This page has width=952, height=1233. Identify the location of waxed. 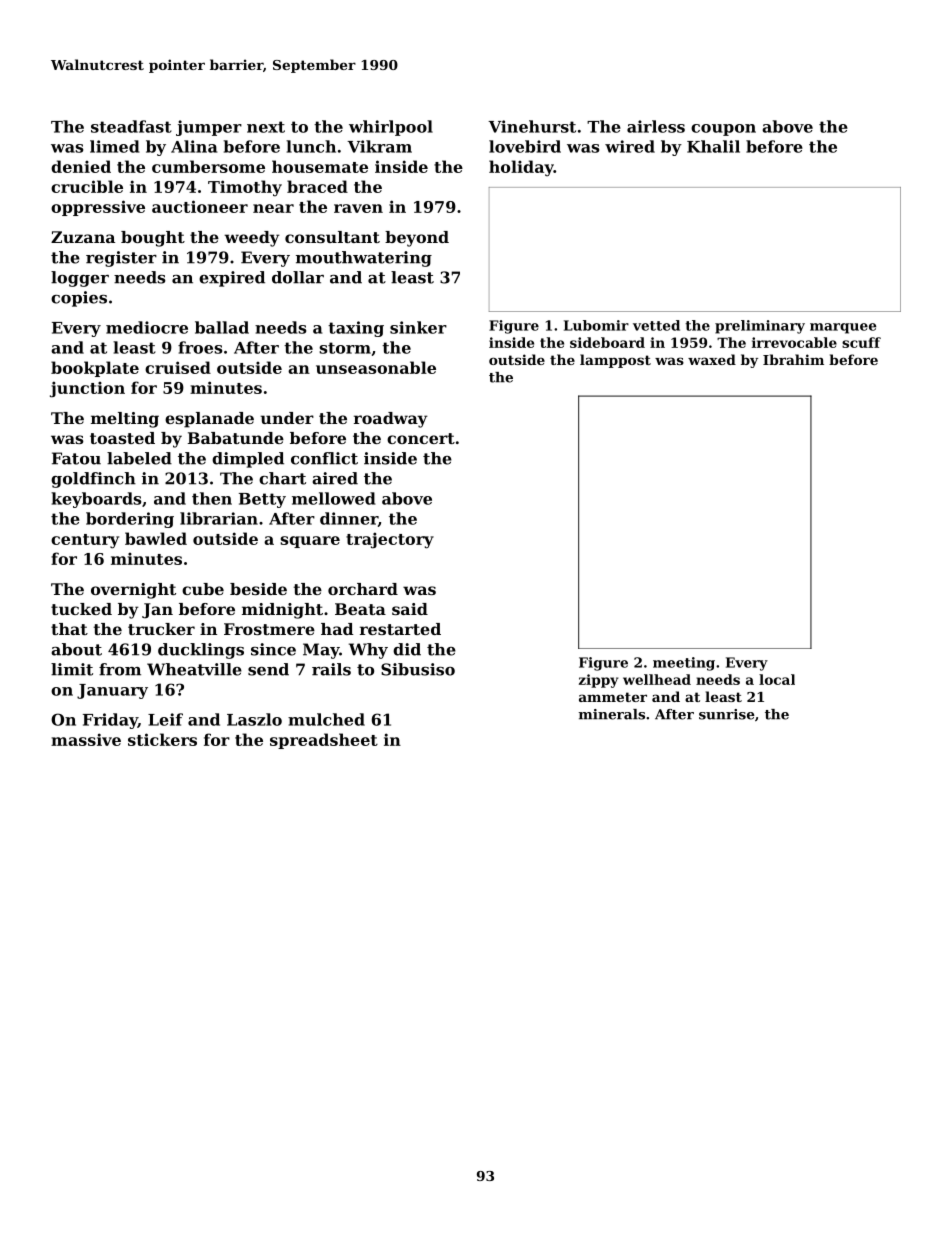
(712, 359).
